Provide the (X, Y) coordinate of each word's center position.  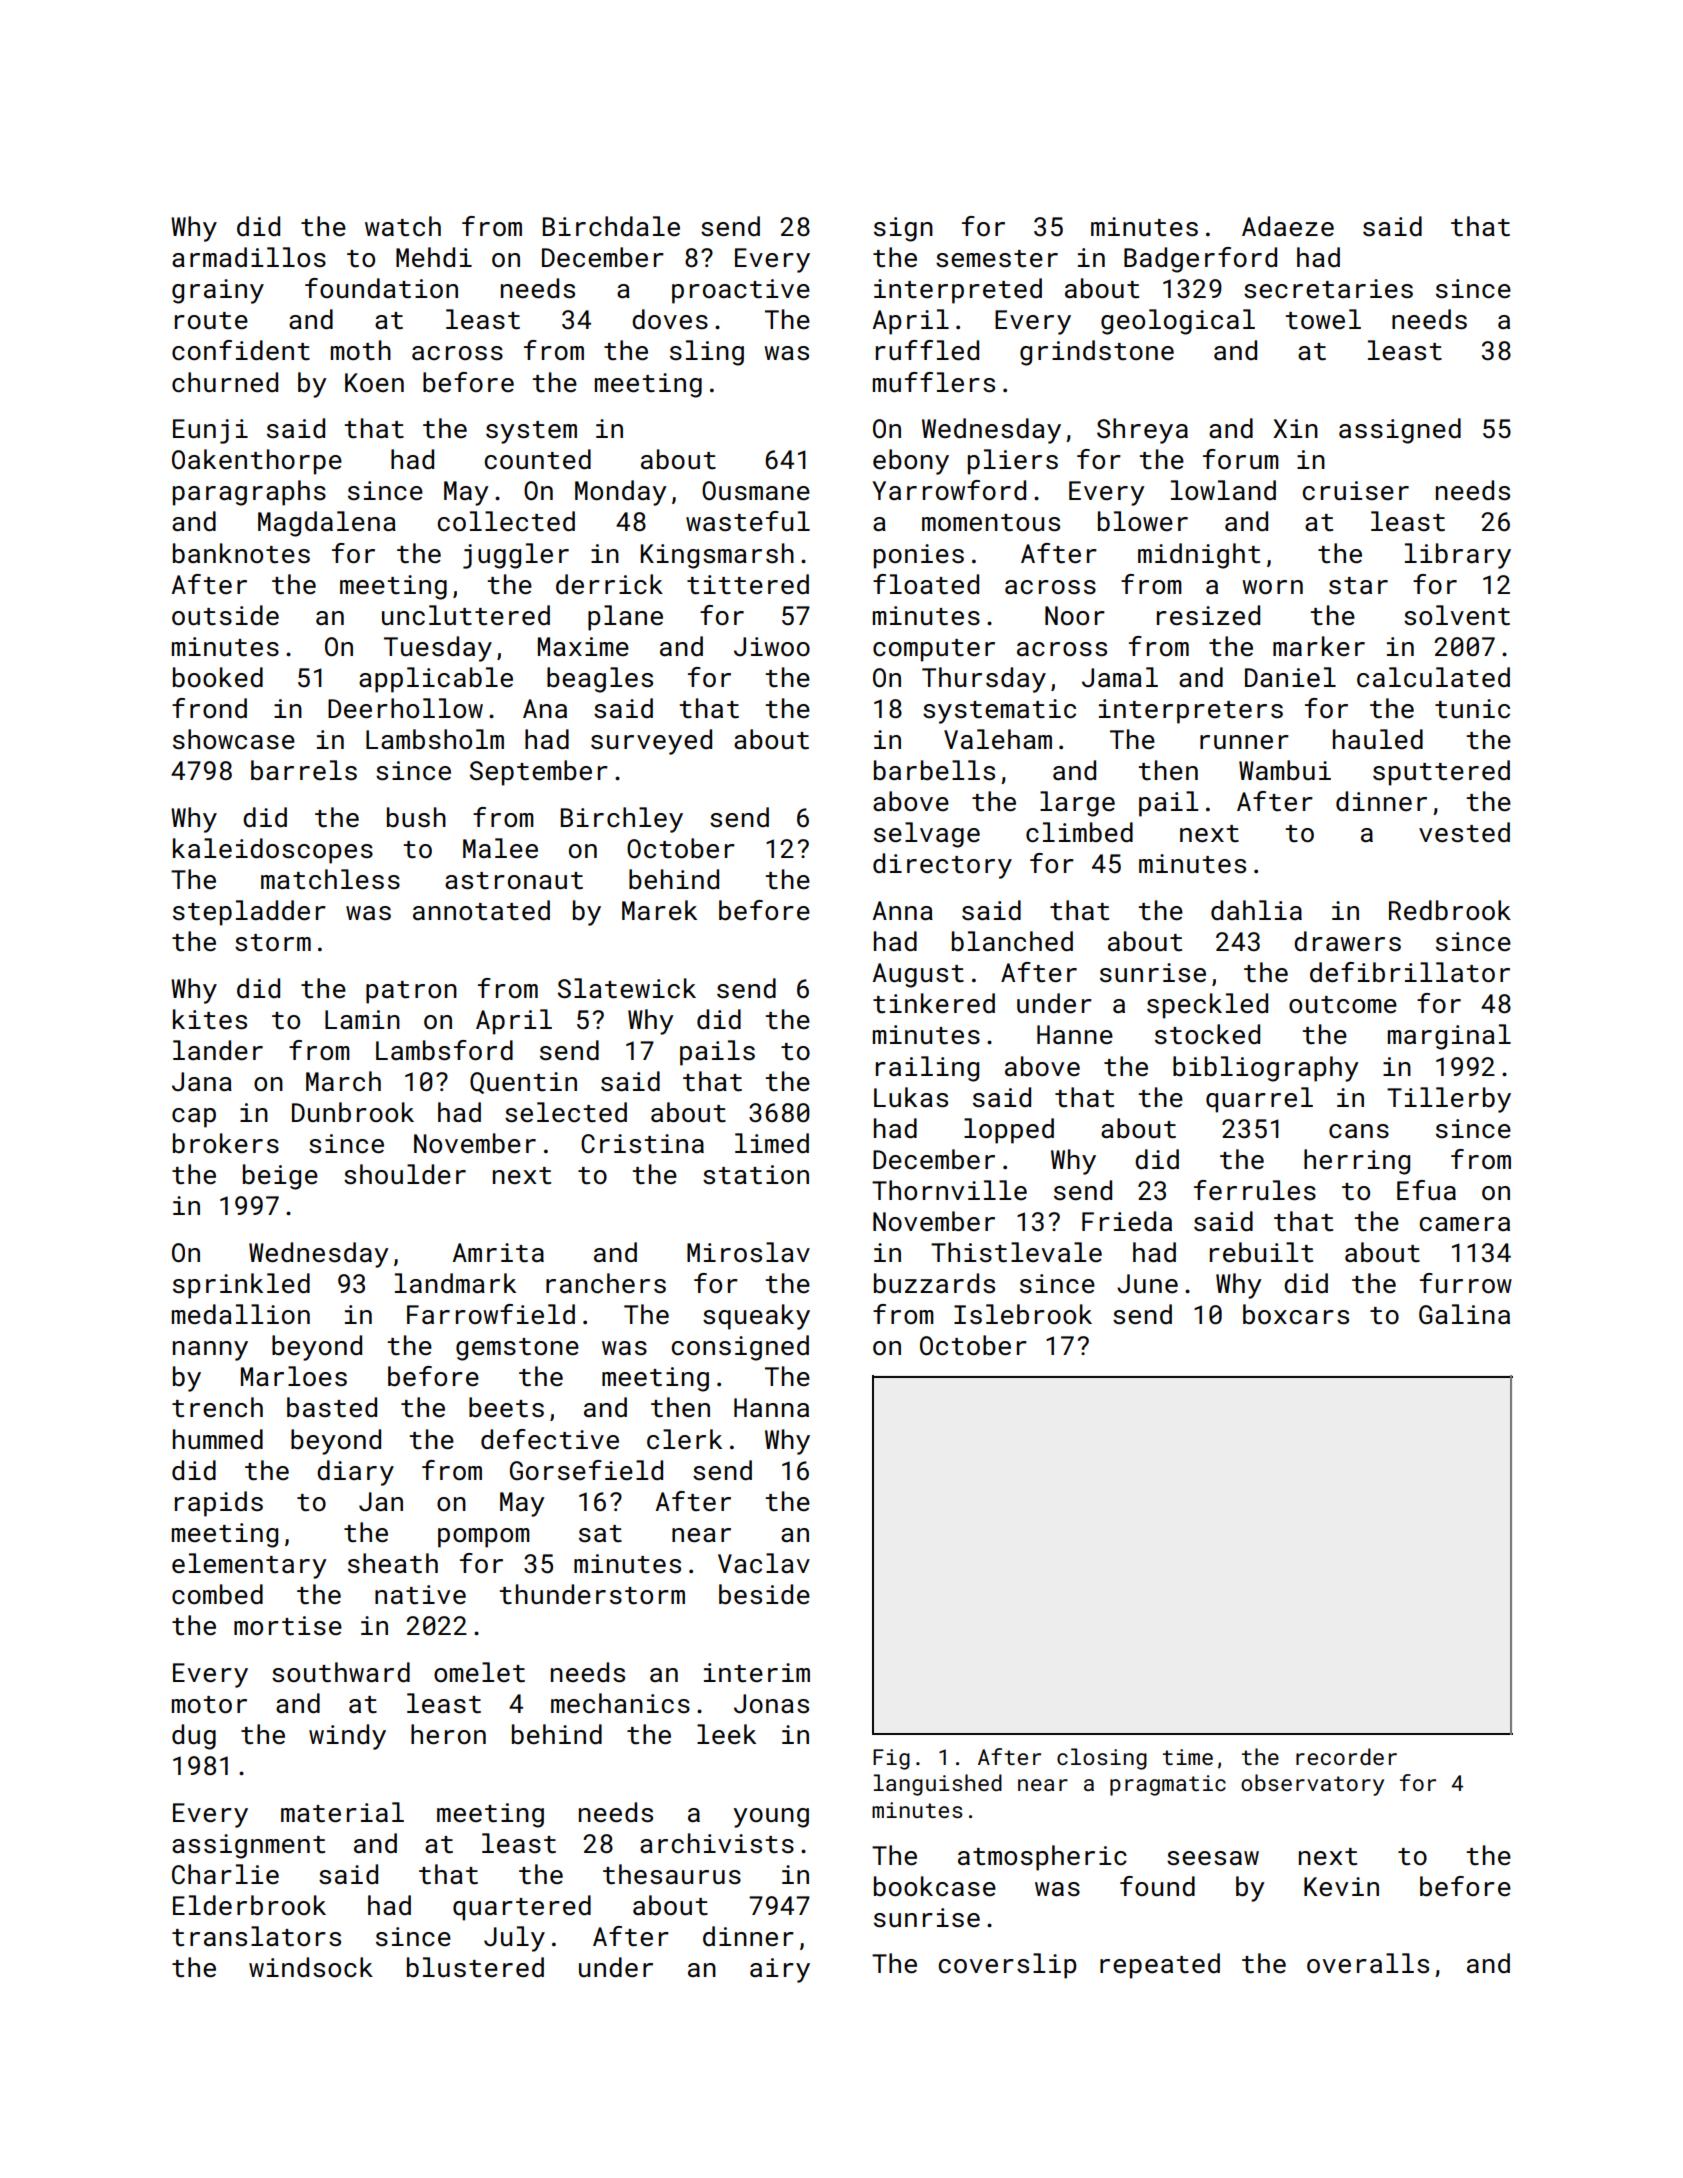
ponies (919, 556)
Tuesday (438, 649)
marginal (1449, 1037)
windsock (311, 1967)
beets (506, 1407)
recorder (1346, 1756)
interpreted (958, 291)
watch (403, 226)
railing (927, 1069)
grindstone (1097, 353)
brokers (226, 1143)
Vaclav (764, 1563)
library (1458, 556)
